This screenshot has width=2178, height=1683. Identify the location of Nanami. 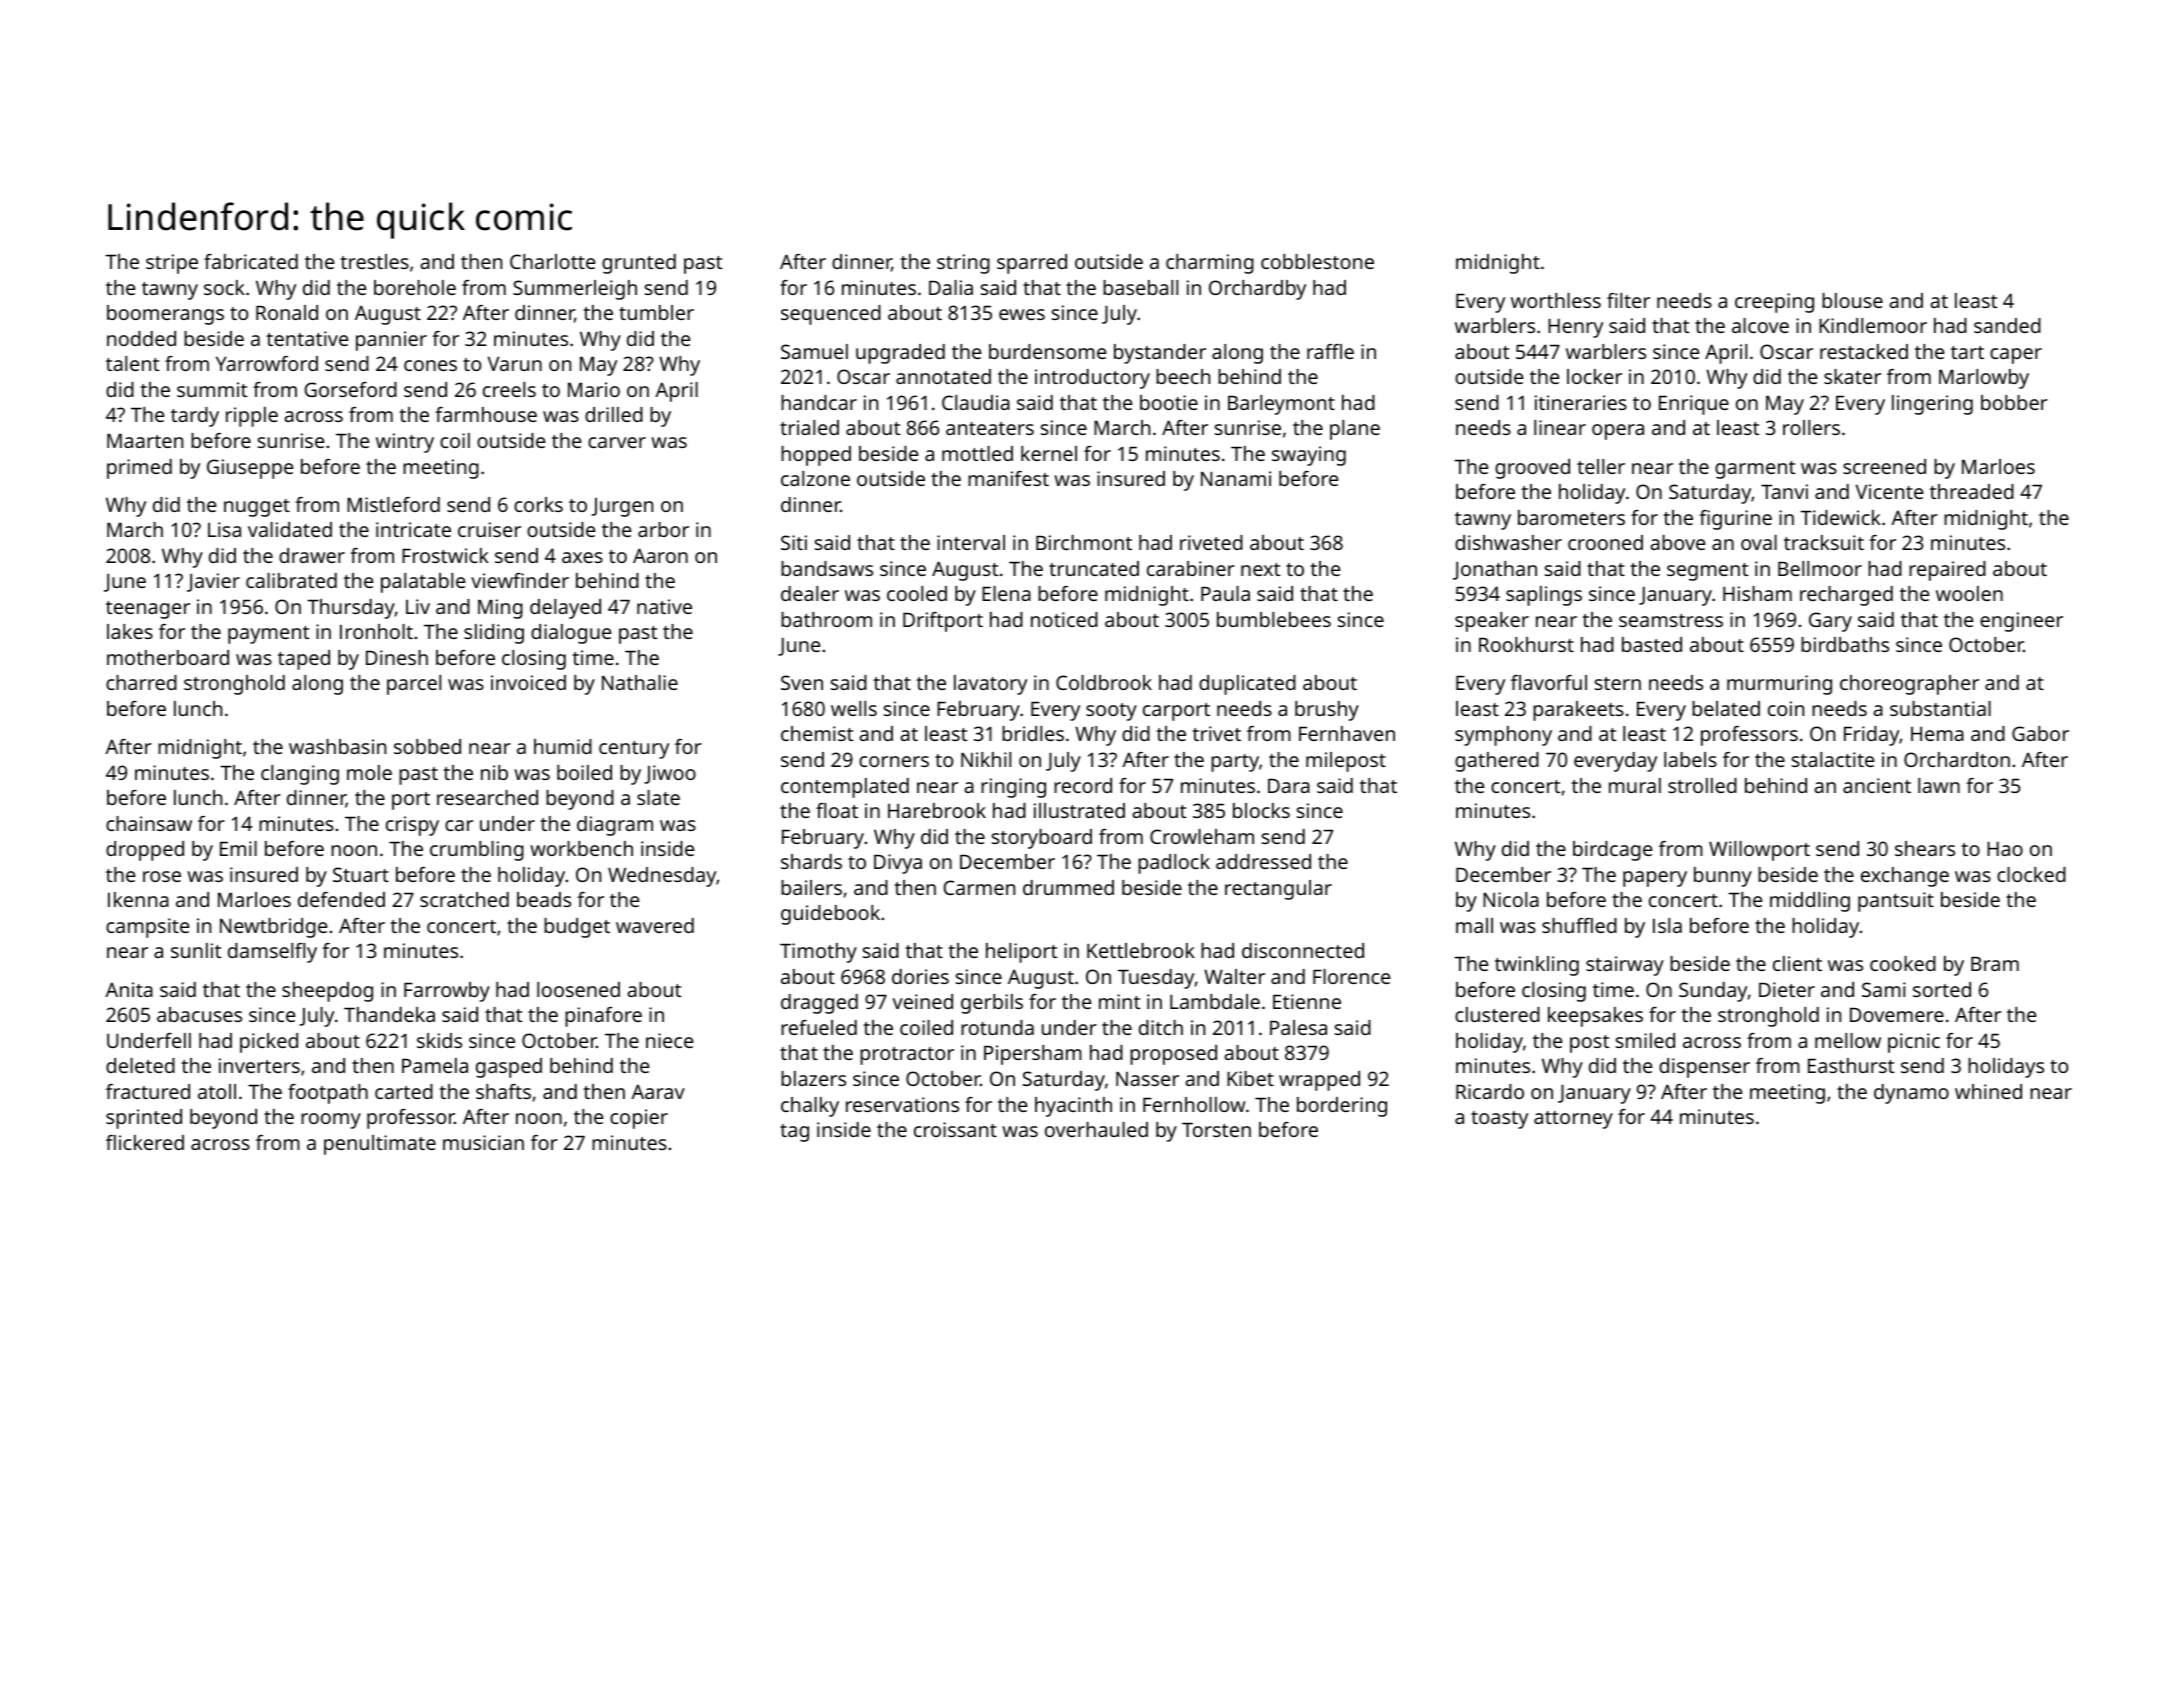
(1236, 478).
